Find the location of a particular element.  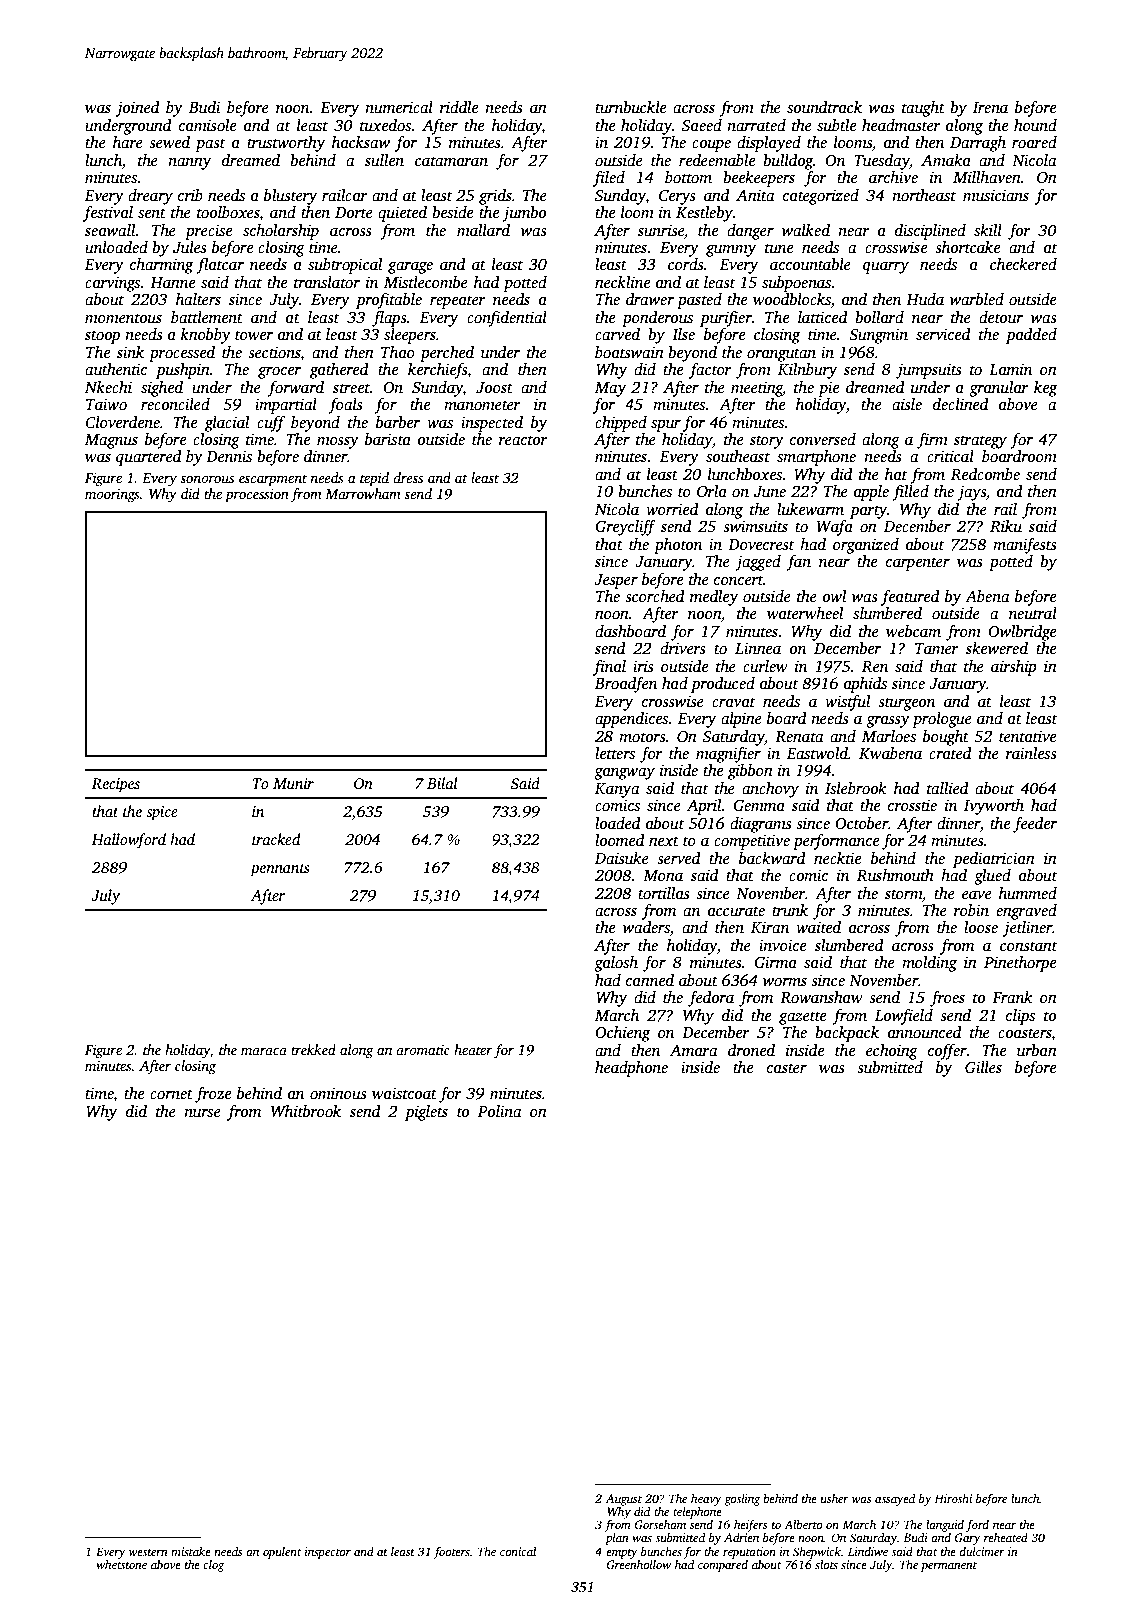

Polina is located at coordinates (500, 1111).
